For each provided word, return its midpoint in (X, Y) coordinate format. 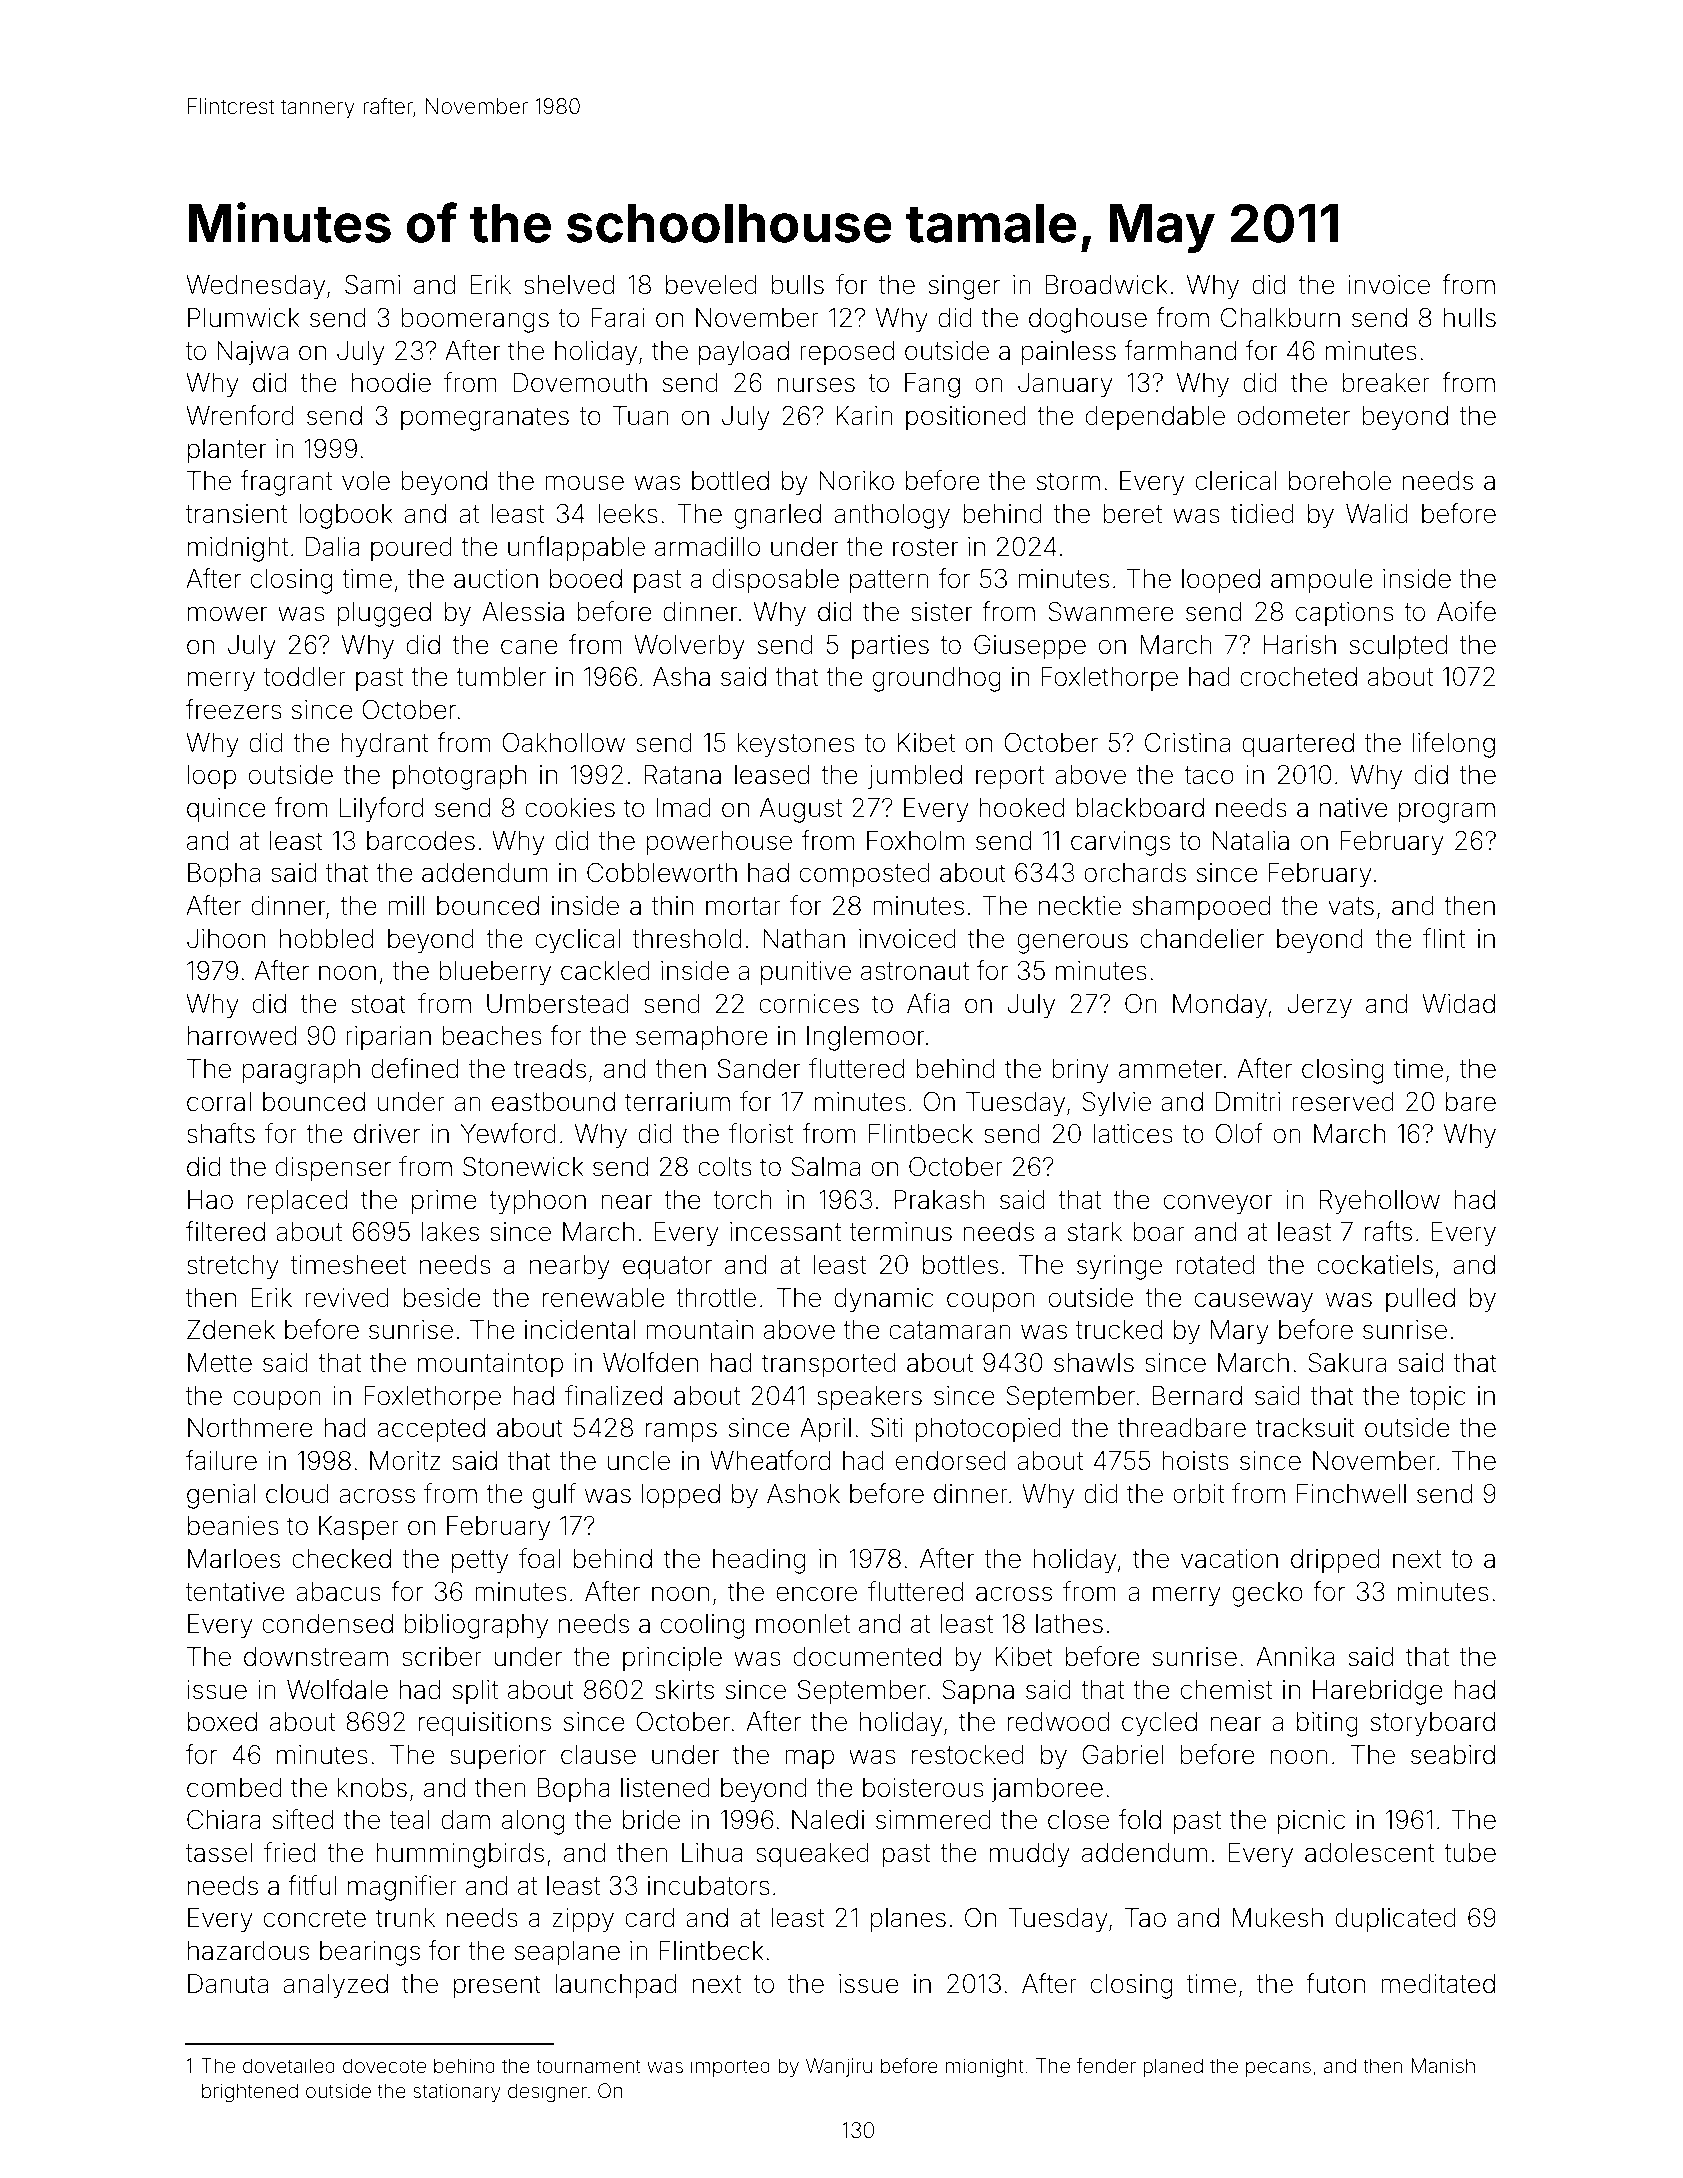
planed (1173, 2067)
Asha (681, 677)
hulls (1470, 318)
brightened (250, 2093)
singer (964, 287)
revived (347, 1298)
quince (226, 810)
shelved (569, 285)
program (1447, 812)
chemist (1226, 1690)
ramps (681, 1432)
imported (730, 2067)
